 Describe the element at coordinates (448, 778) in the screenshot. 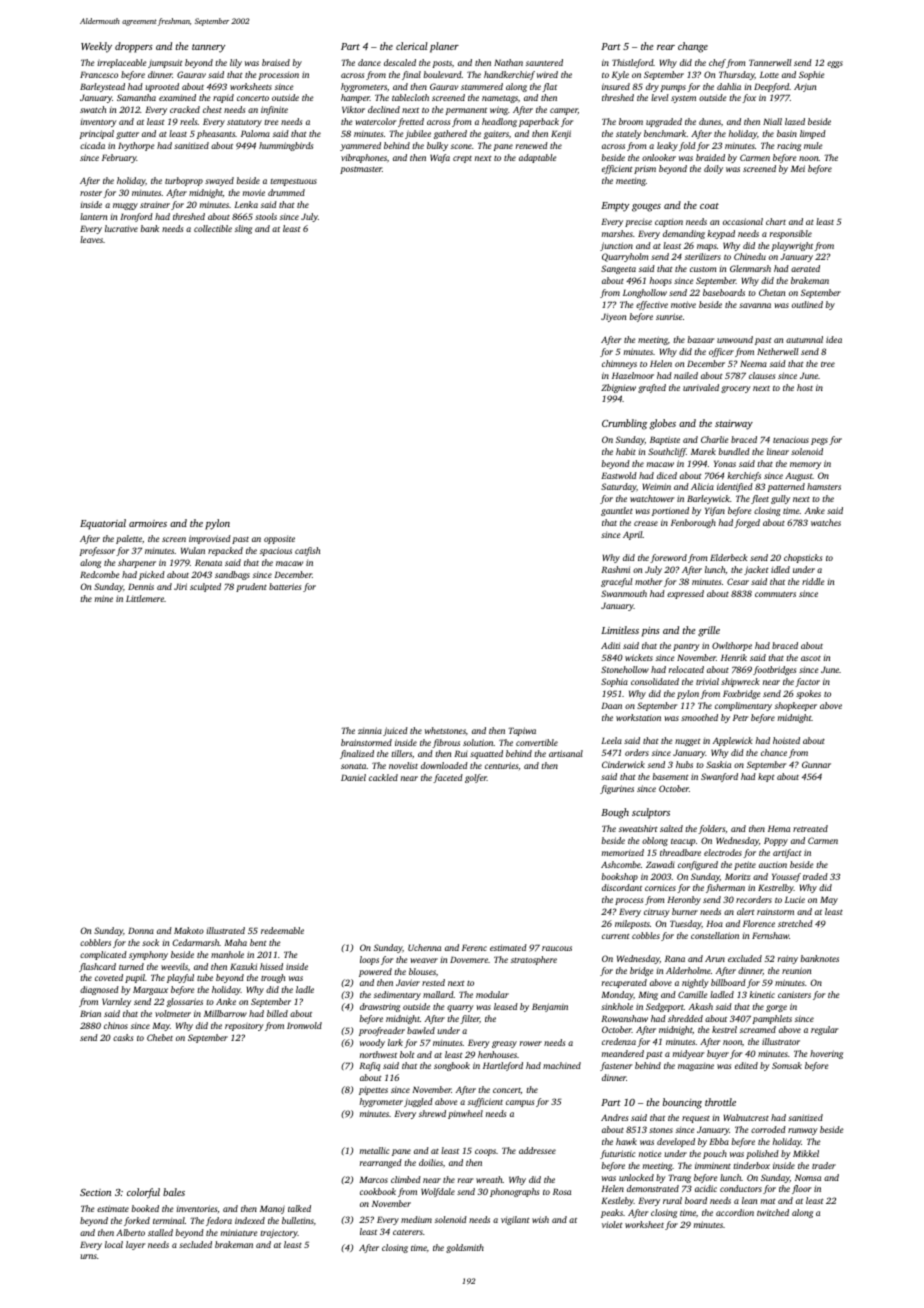

I see `faceted` at that location.
